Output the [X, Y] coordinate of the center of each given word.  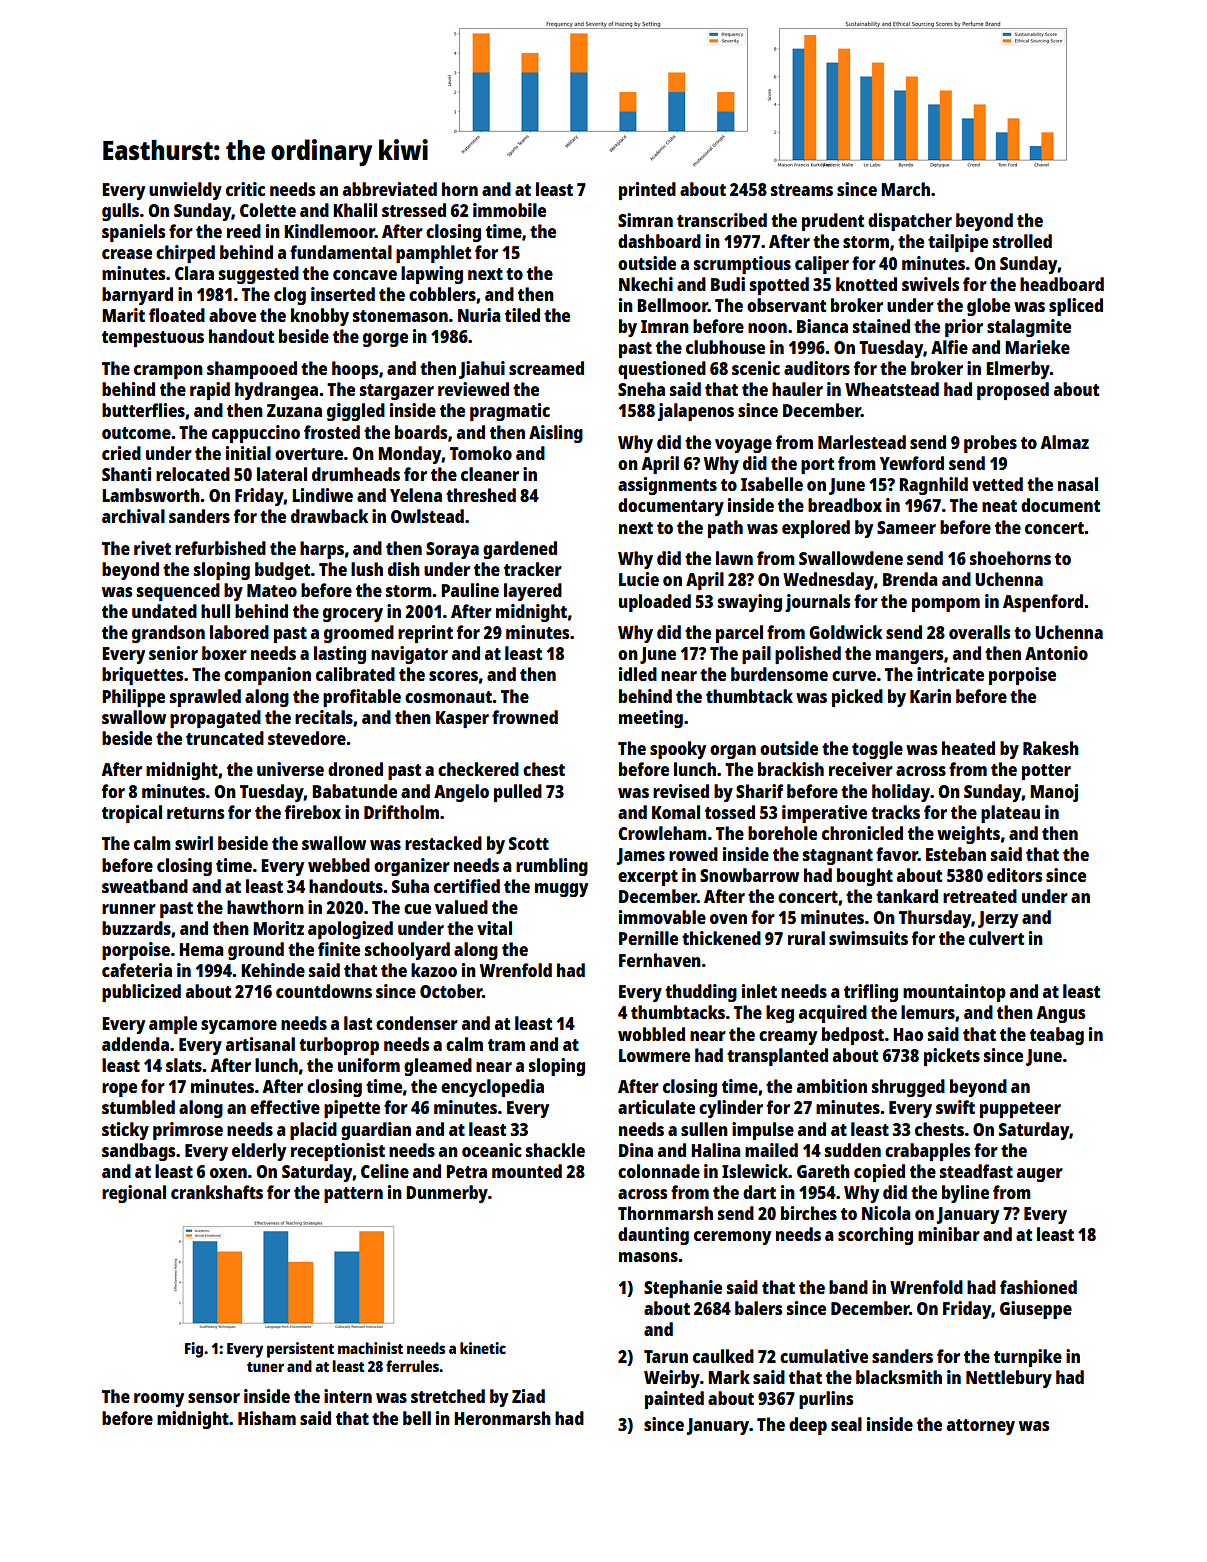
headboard [1062, 284]
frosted [332, 432]
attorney [981, 1427]
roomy [159, 1400]
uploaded [655, 603]
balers [758, 1308]
